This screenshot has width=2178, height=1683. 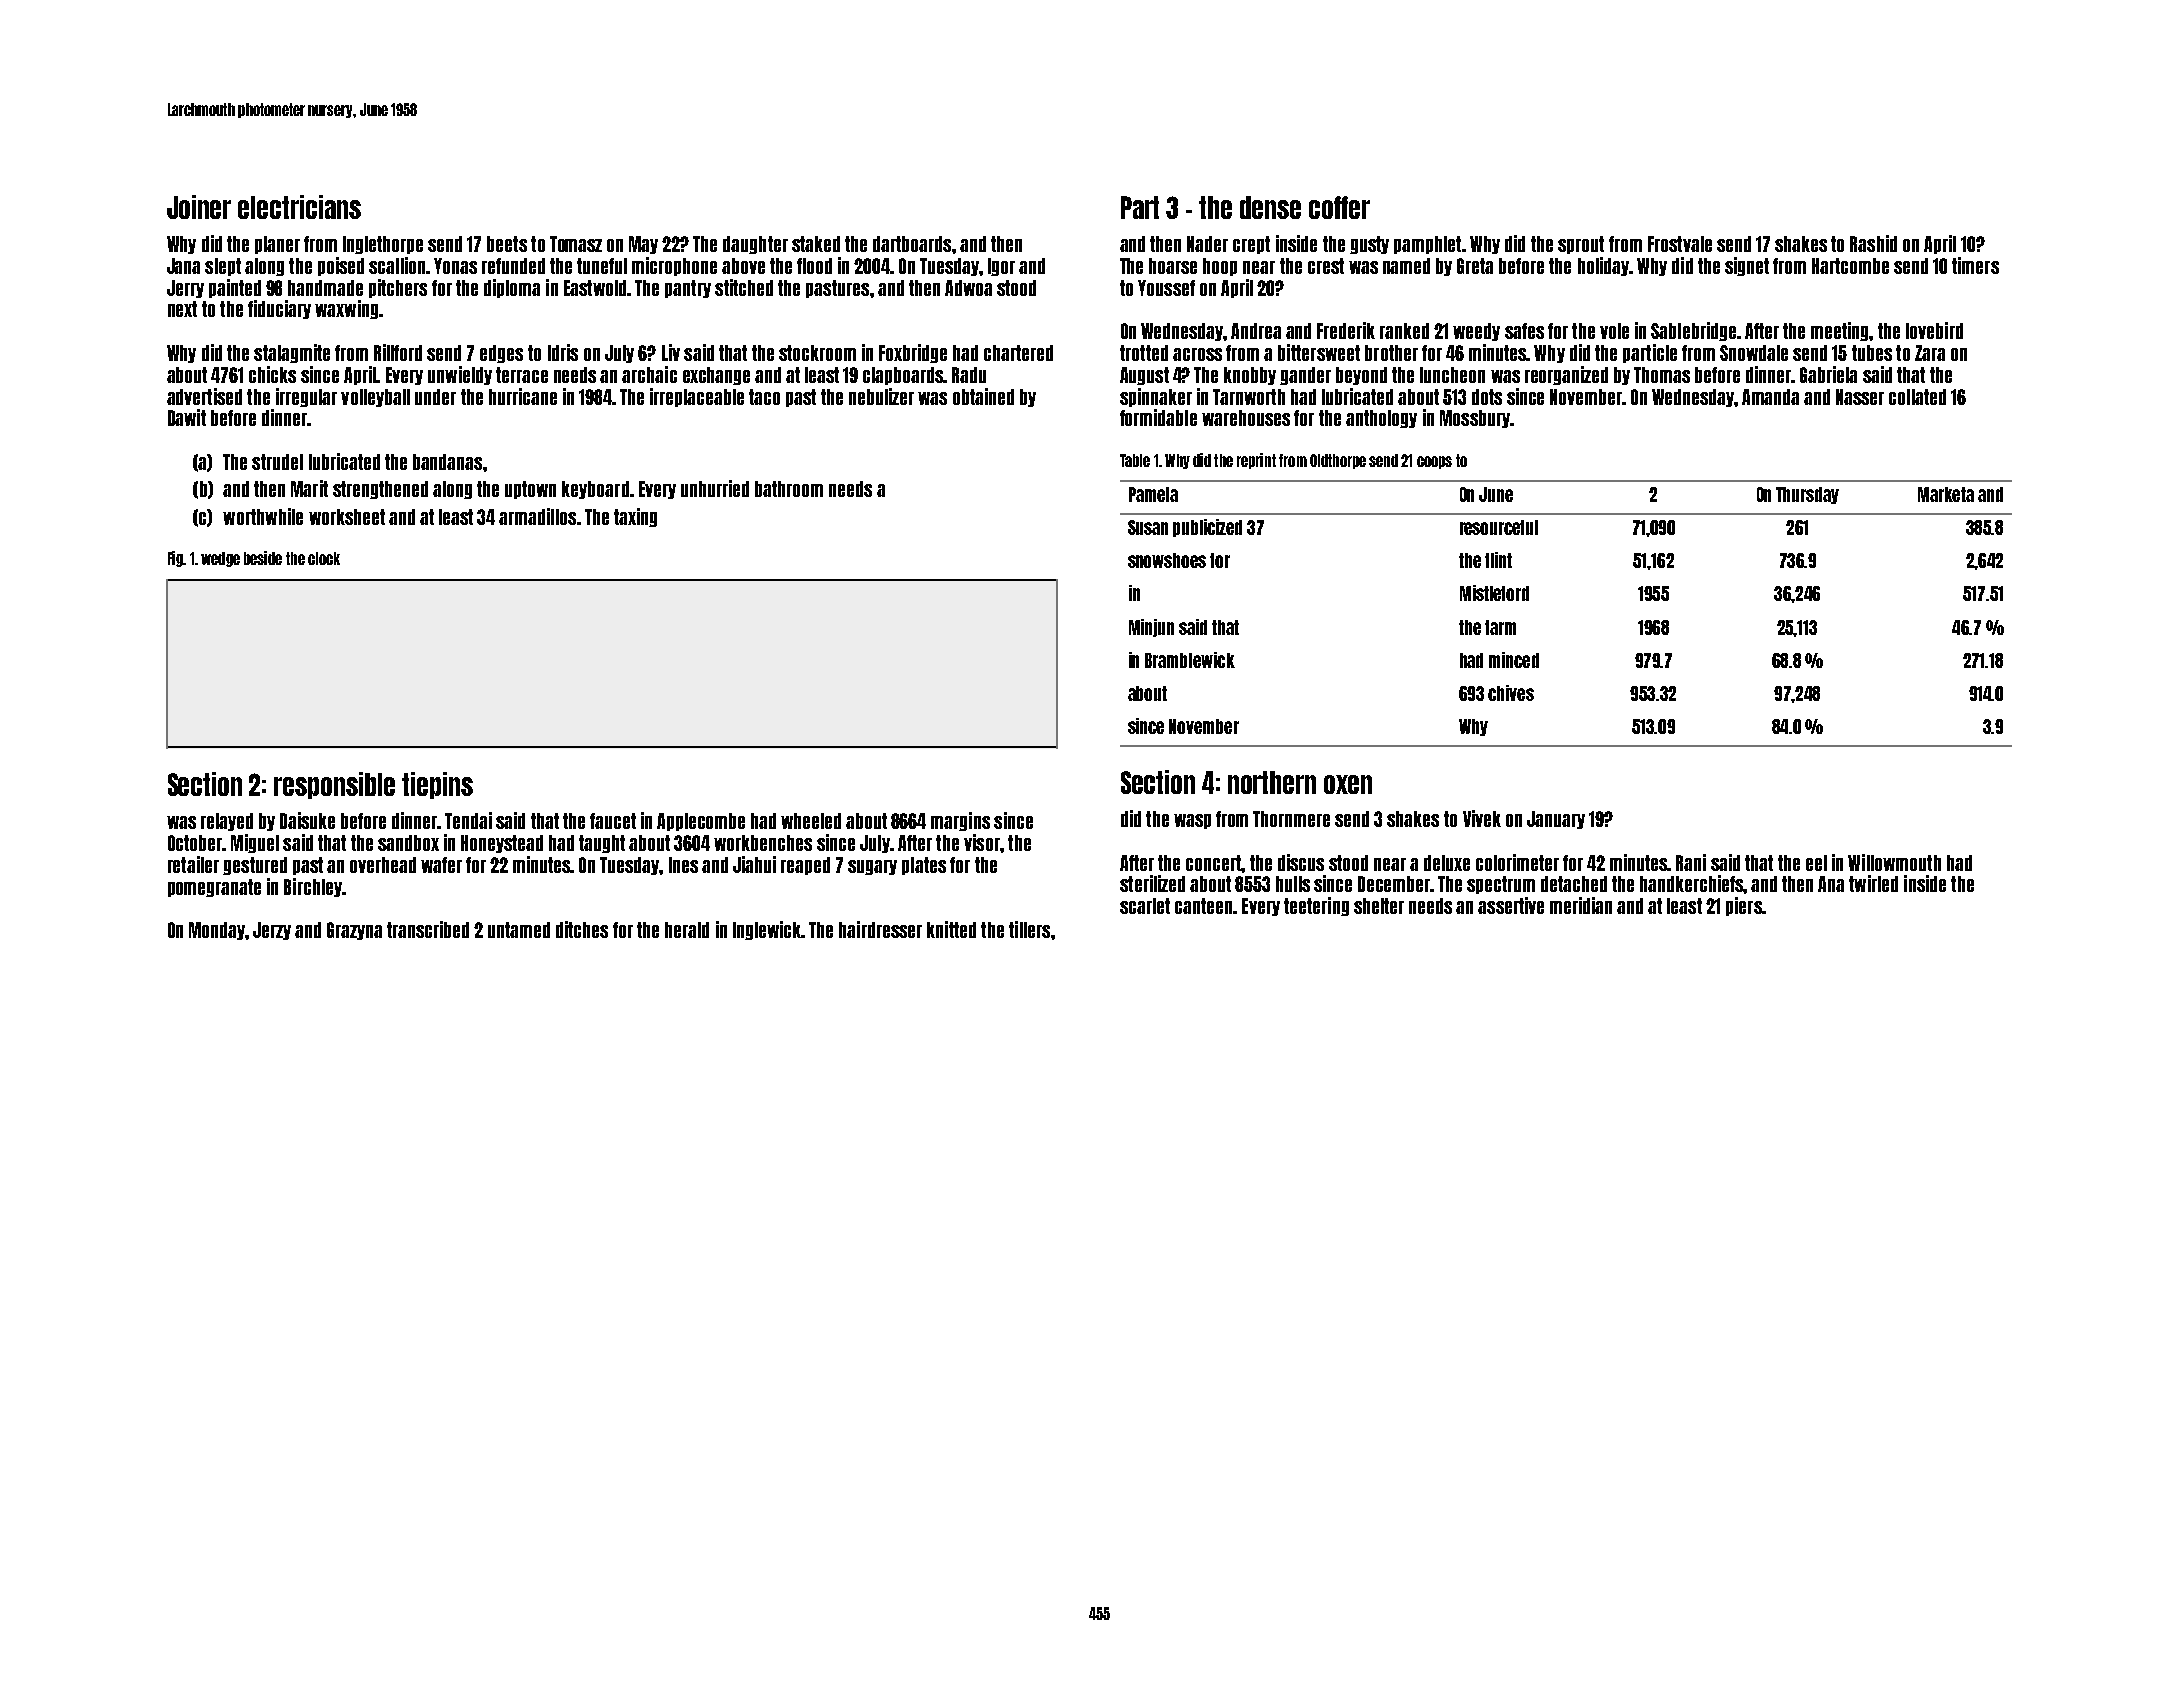 What do you see at coordinates (1744, 906) in the screenshot?
I see `piers` at bounding box center [1744, 906].
